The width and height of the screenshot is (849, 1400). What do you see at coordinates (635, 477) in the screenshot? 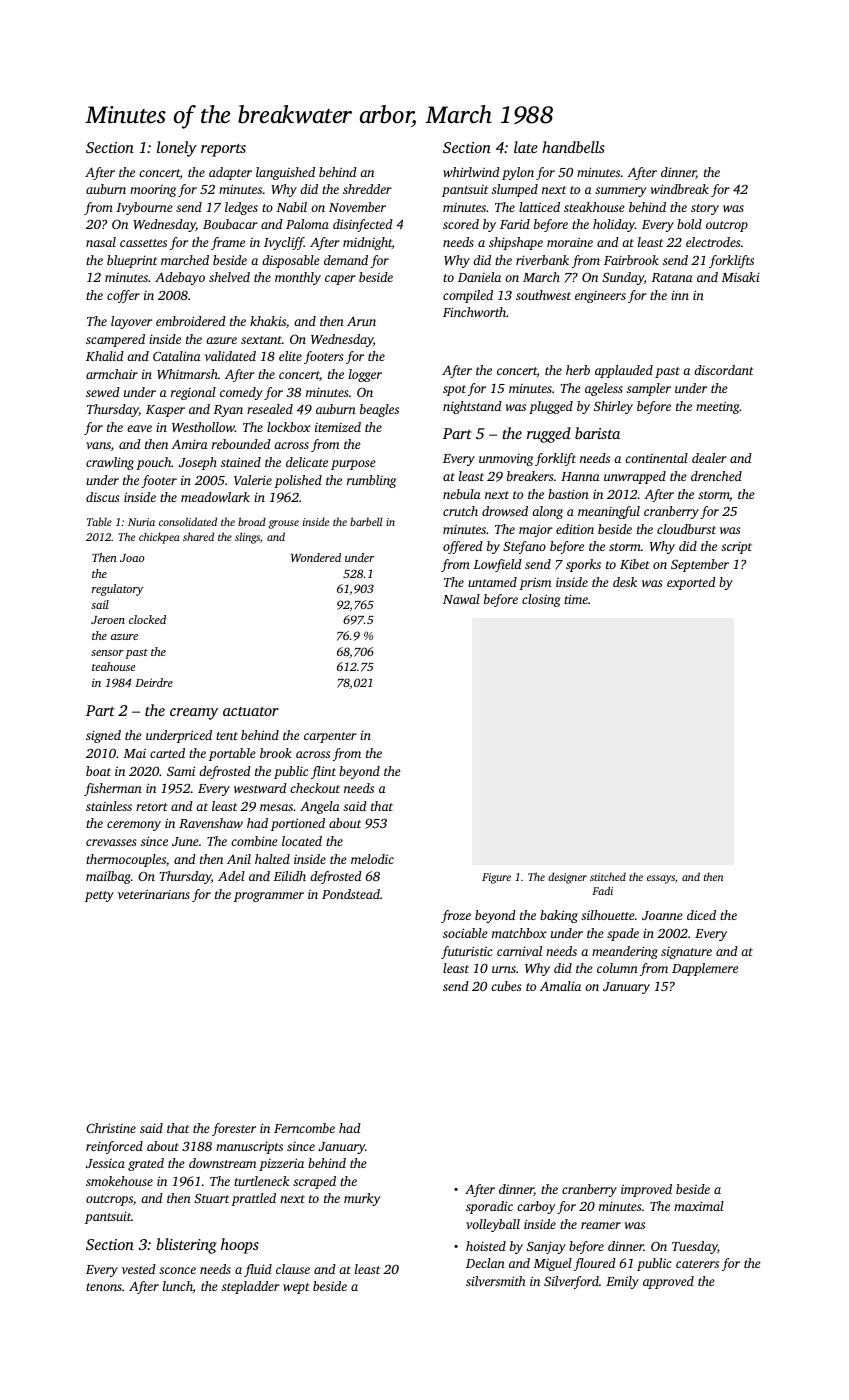
I see `unwrapped` at bounding box center [635, 477].
